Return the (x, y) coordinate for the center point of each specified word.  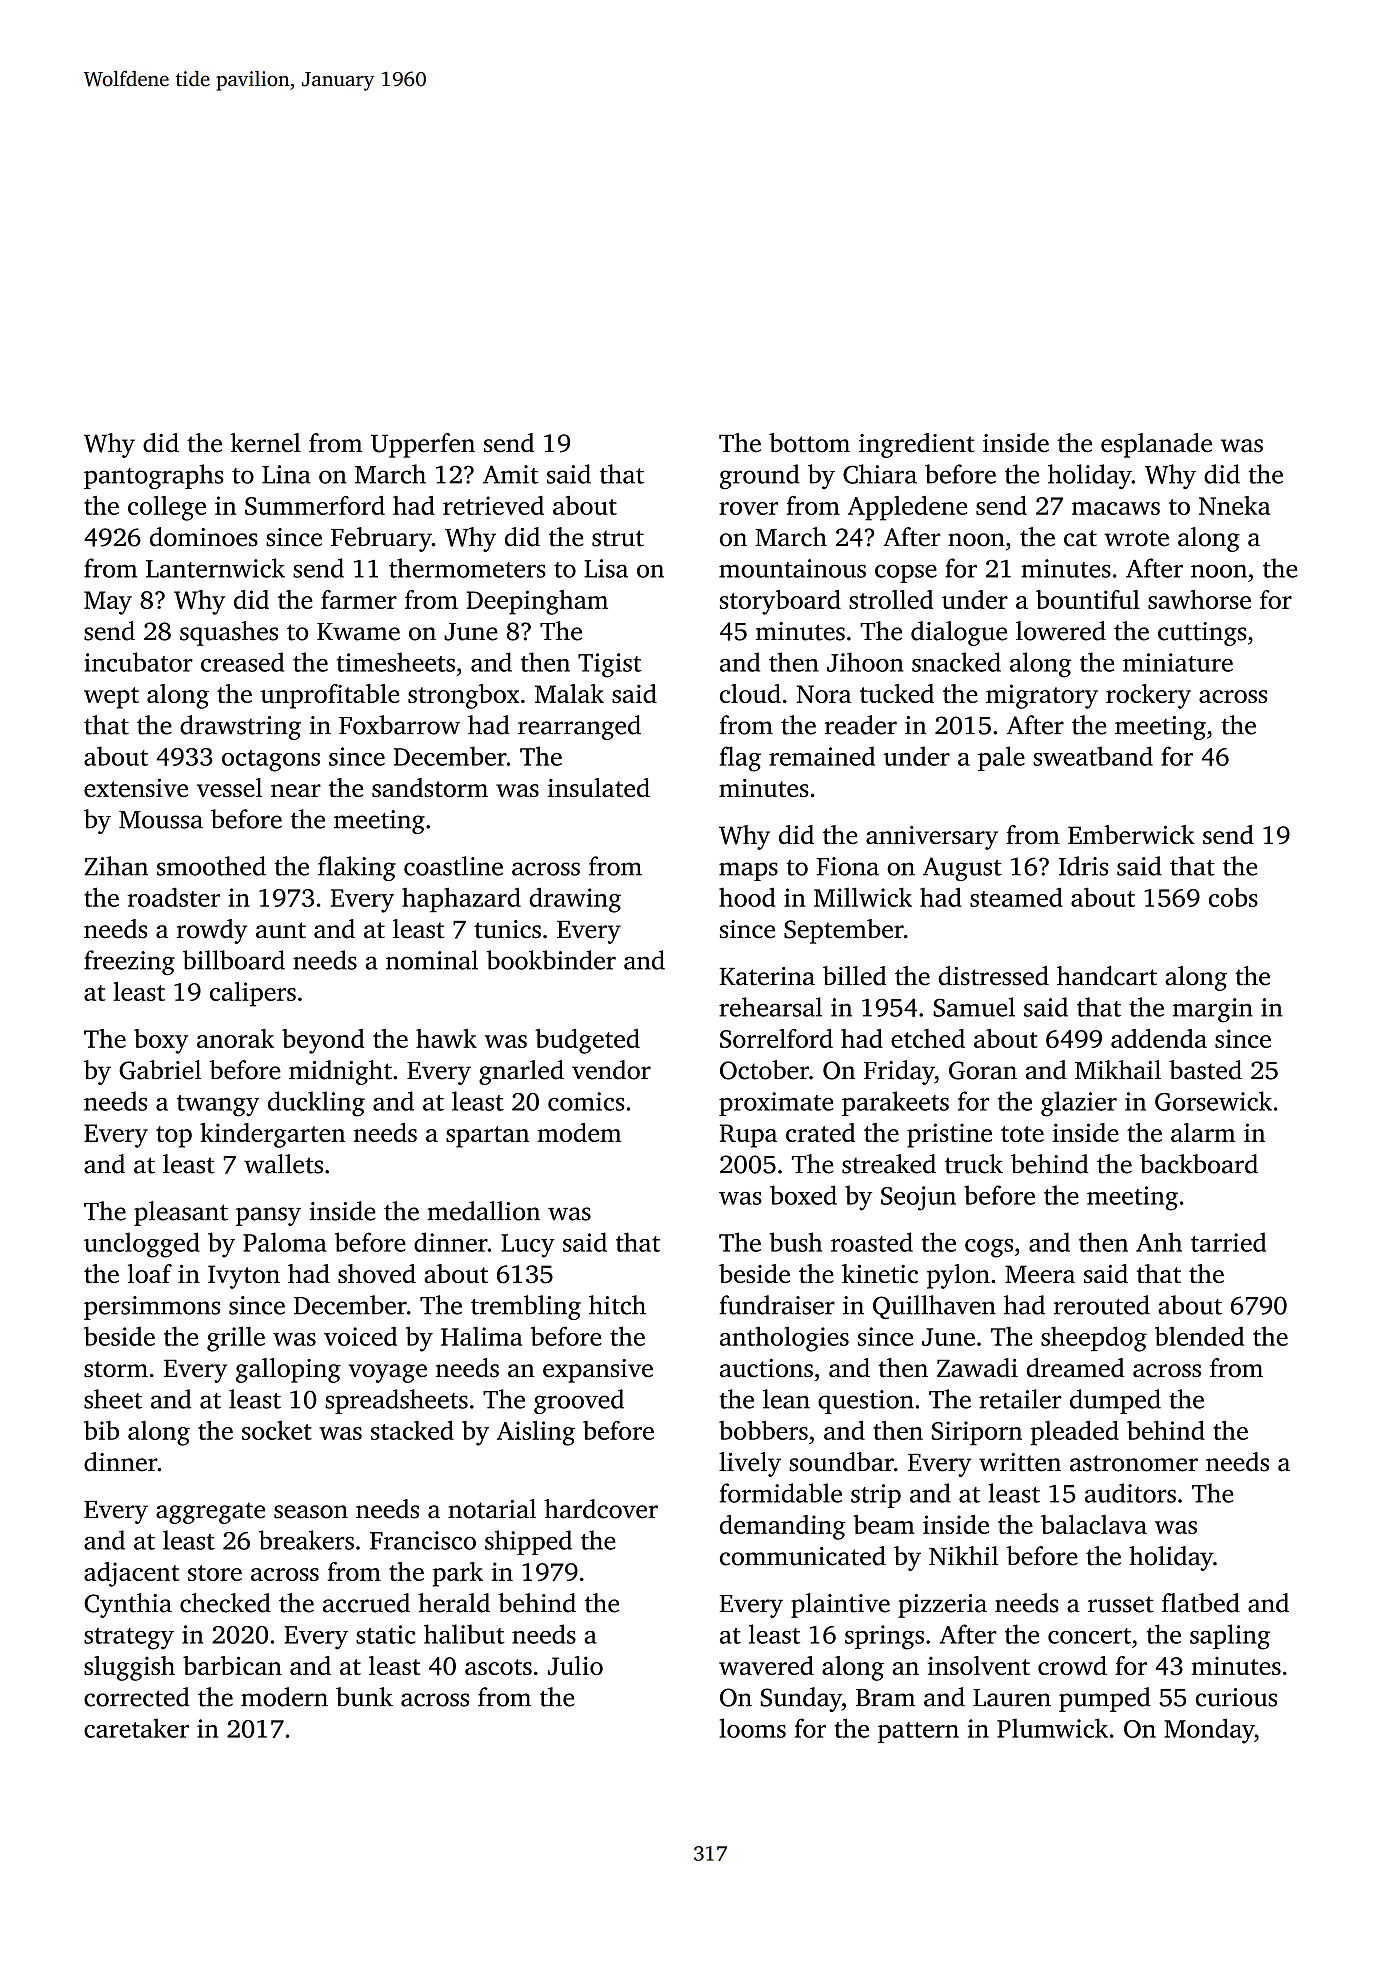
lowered (1061, 631)
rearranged (579, 727)
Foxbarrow (399, 725)
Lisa (606, 568)
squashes (229, 633)
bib (101, 1430)
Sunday (801, 1699)
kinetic (880, 1273)
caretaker (136, 1728)
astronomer (1134, 1463)
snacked (956, 662)
